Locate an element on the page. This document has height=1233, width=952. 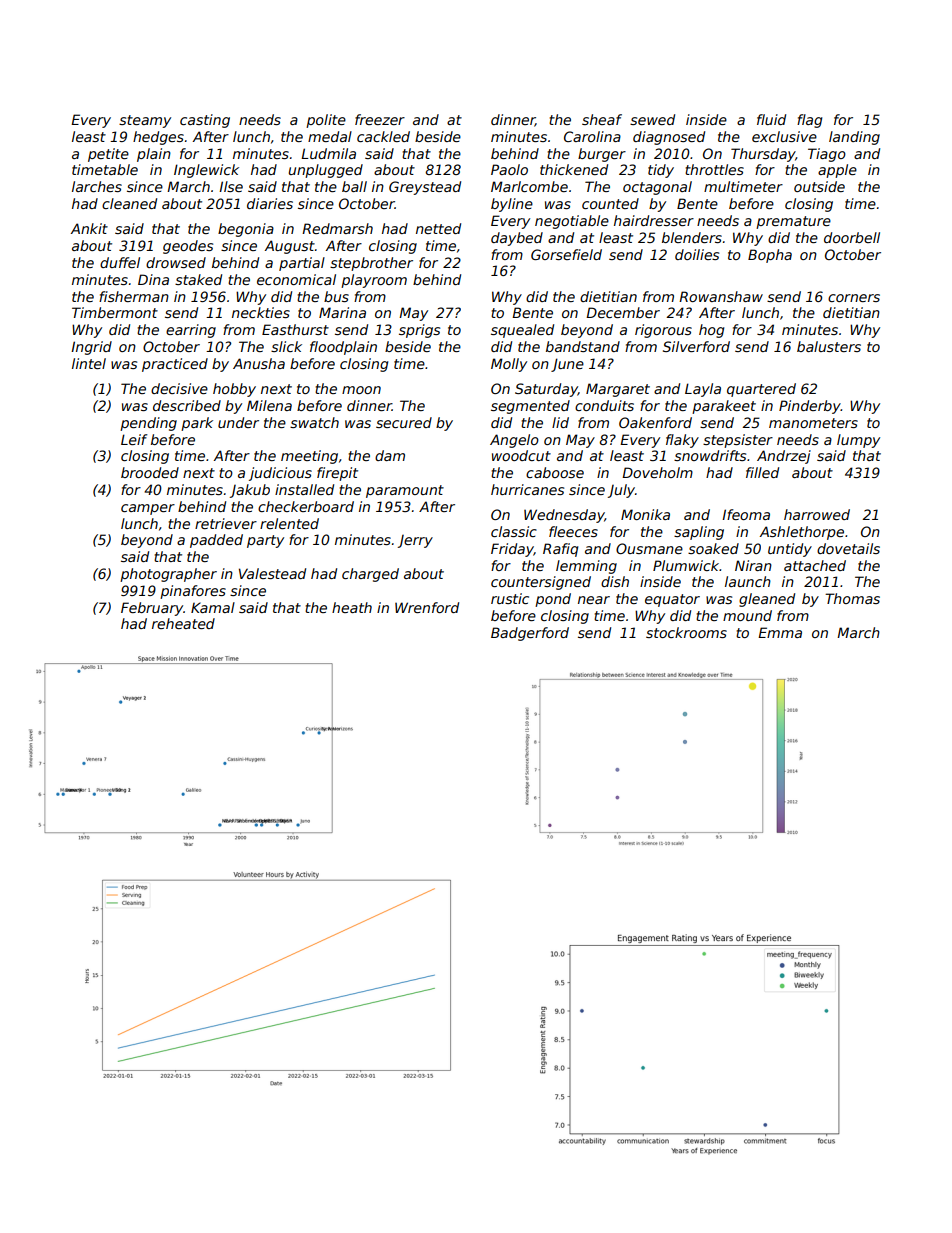
stepbrother is located at coordinates (371, 264).
